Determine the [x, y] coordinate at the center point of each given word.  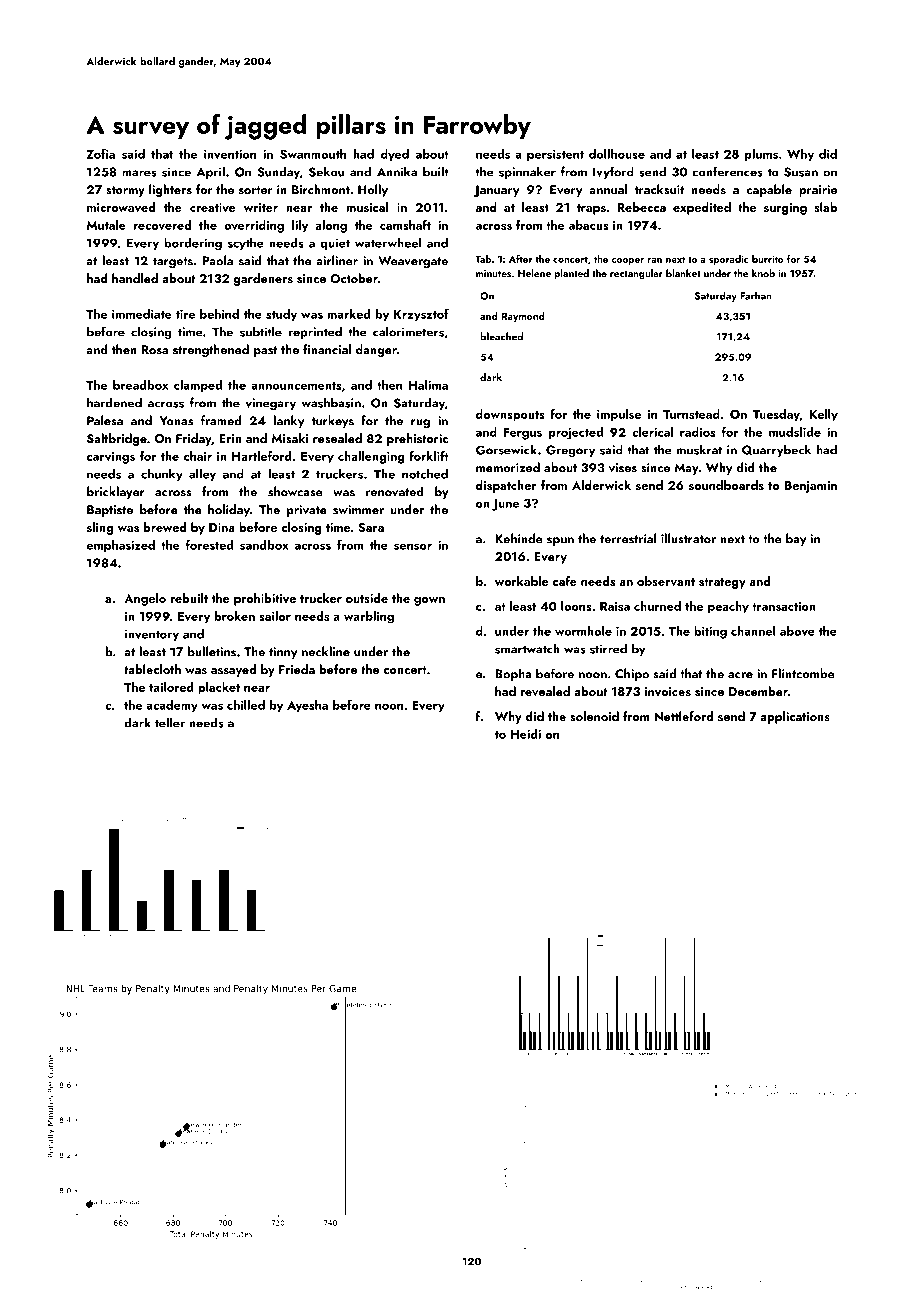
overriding [254, 226]
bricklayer [116, 492]
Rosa [155, 350]
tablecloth [152, 669]
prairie [818, 191]
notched [425, 473]
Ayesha [307, 706]
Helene [534, 273]
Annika [397, 171]
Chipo [632, 674]
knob [763, 273]
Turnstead [691, 414]
